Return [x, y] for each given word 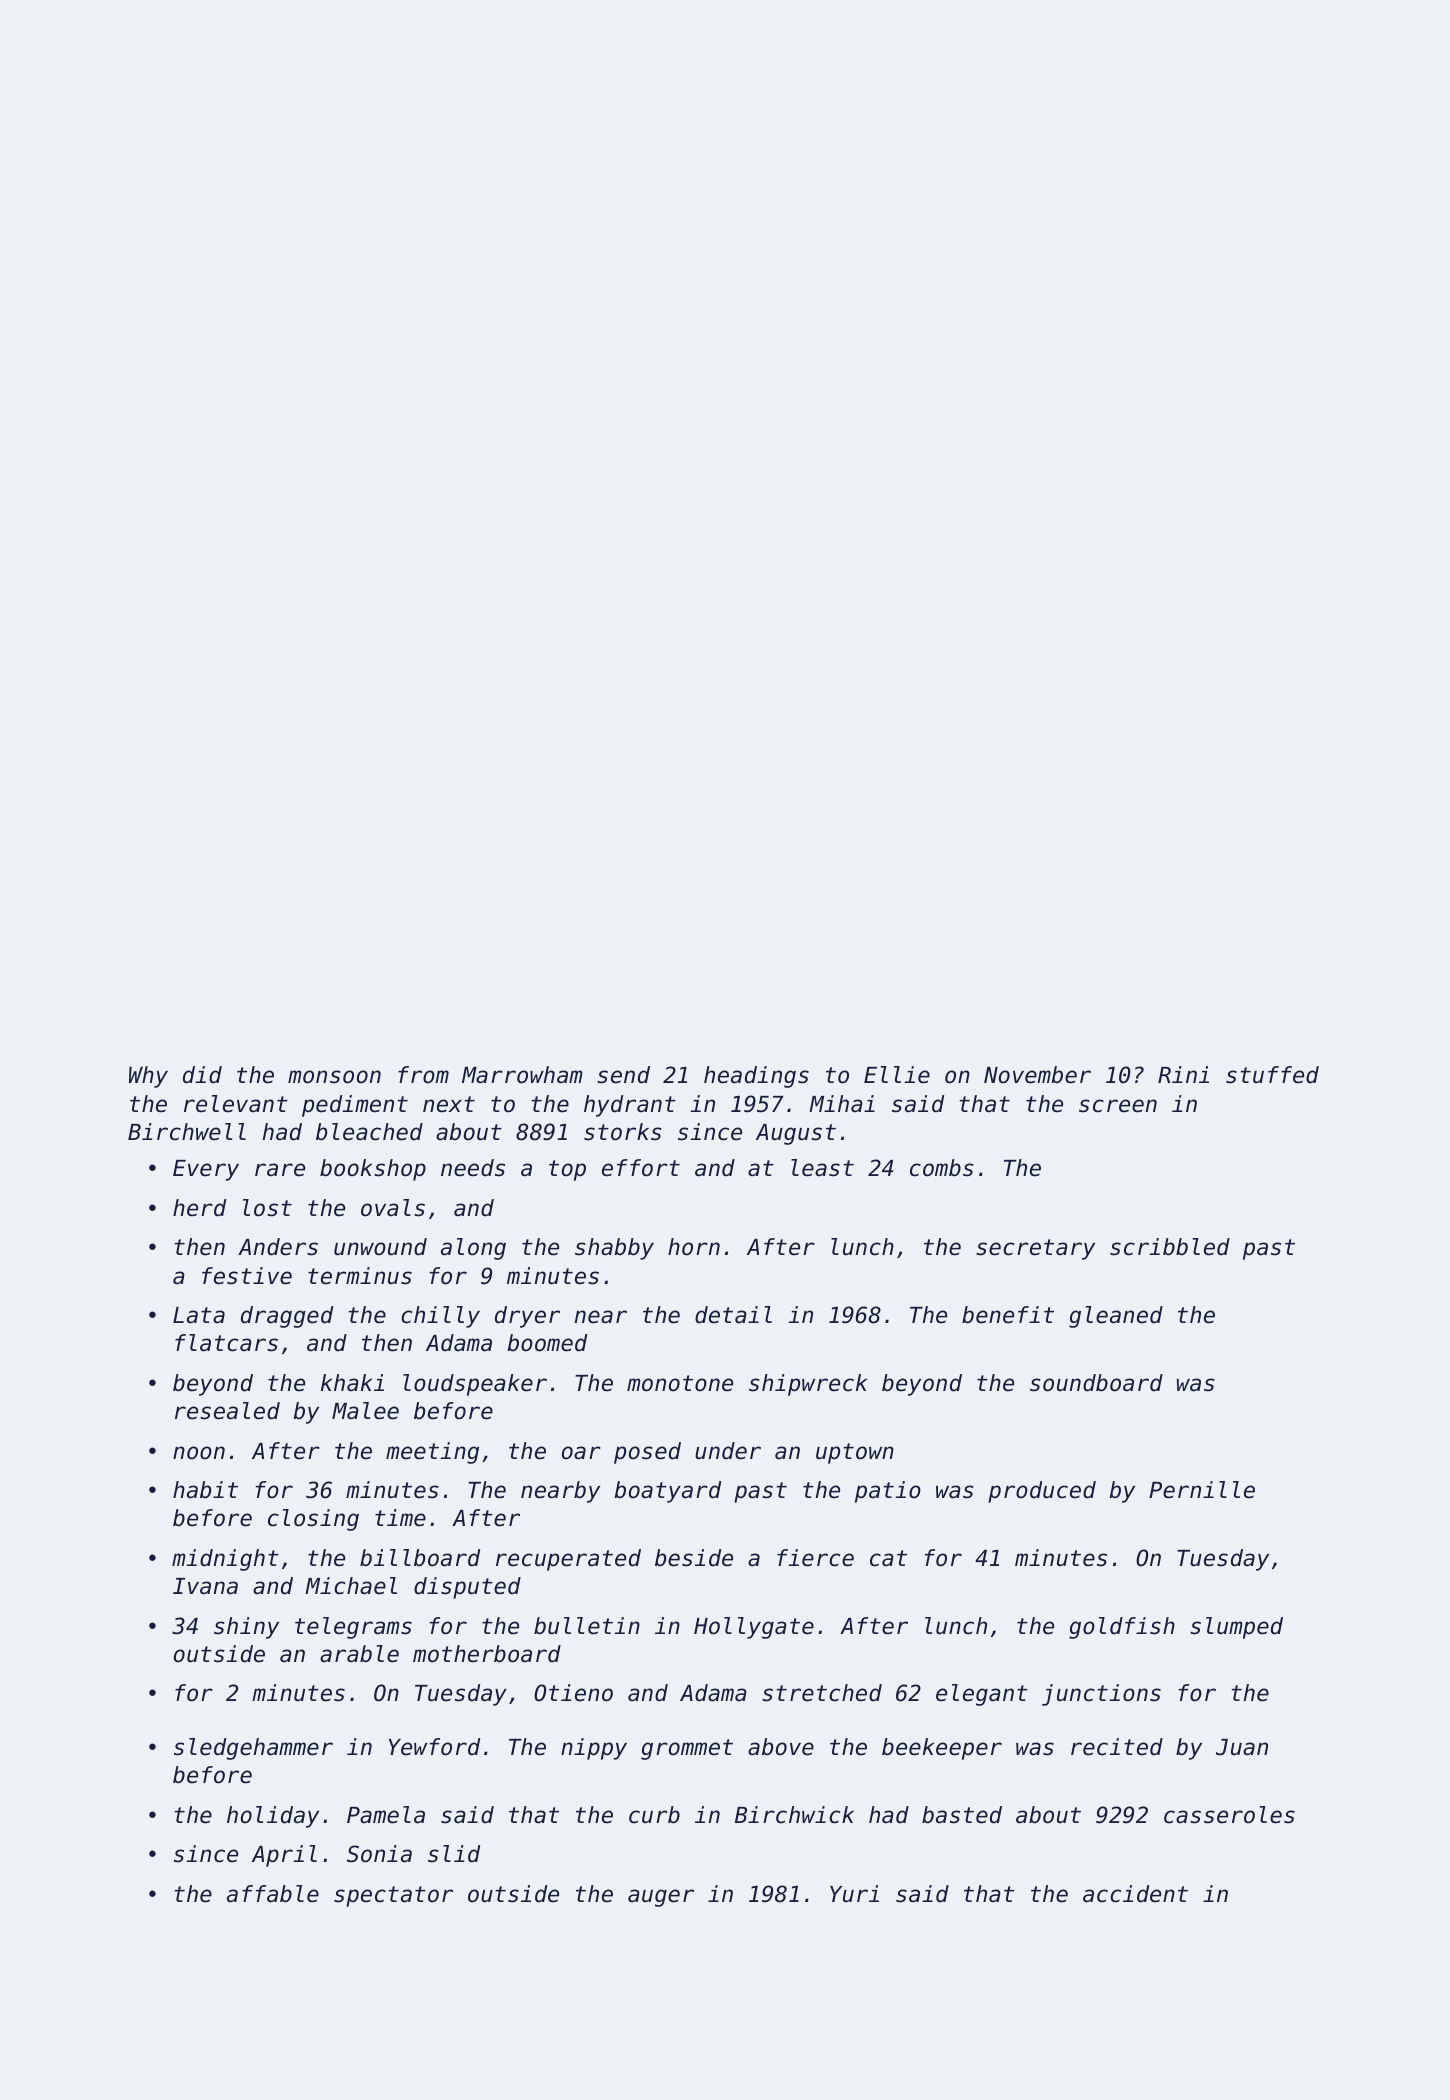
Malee [365, 1411]
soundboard [1096, 1383]
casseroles [1229, 1815]
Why [148, 1077]
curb [654, 1815]
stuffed [1272, 1075]
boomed [547, 1343]
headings [756, 1077]
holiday [273, 1817]
